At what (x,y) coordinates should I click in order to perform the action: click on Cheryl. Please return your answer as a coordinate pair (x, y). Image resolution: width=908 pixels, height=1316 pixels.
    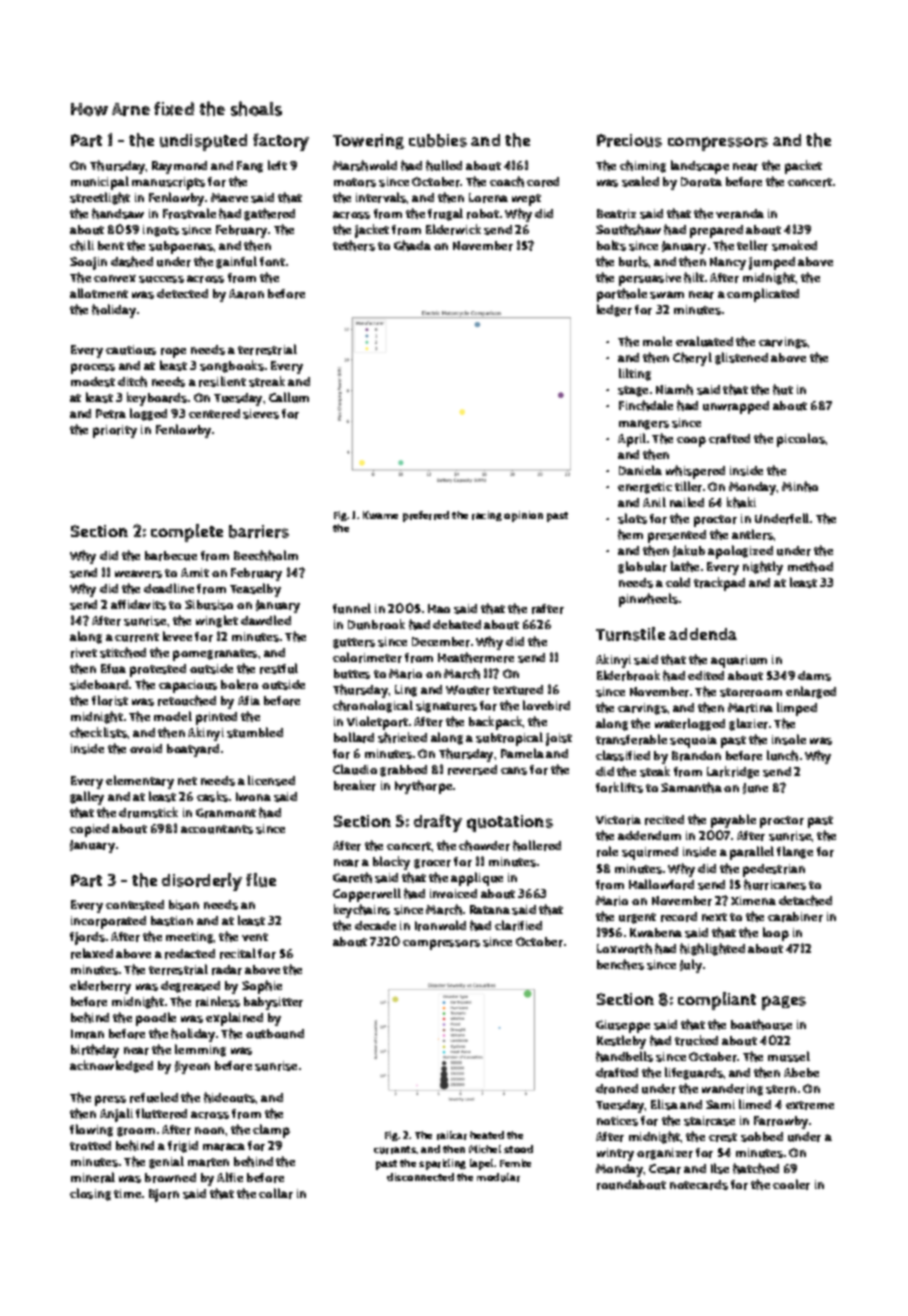
    Looking at the image, I should click on (692, 359).
